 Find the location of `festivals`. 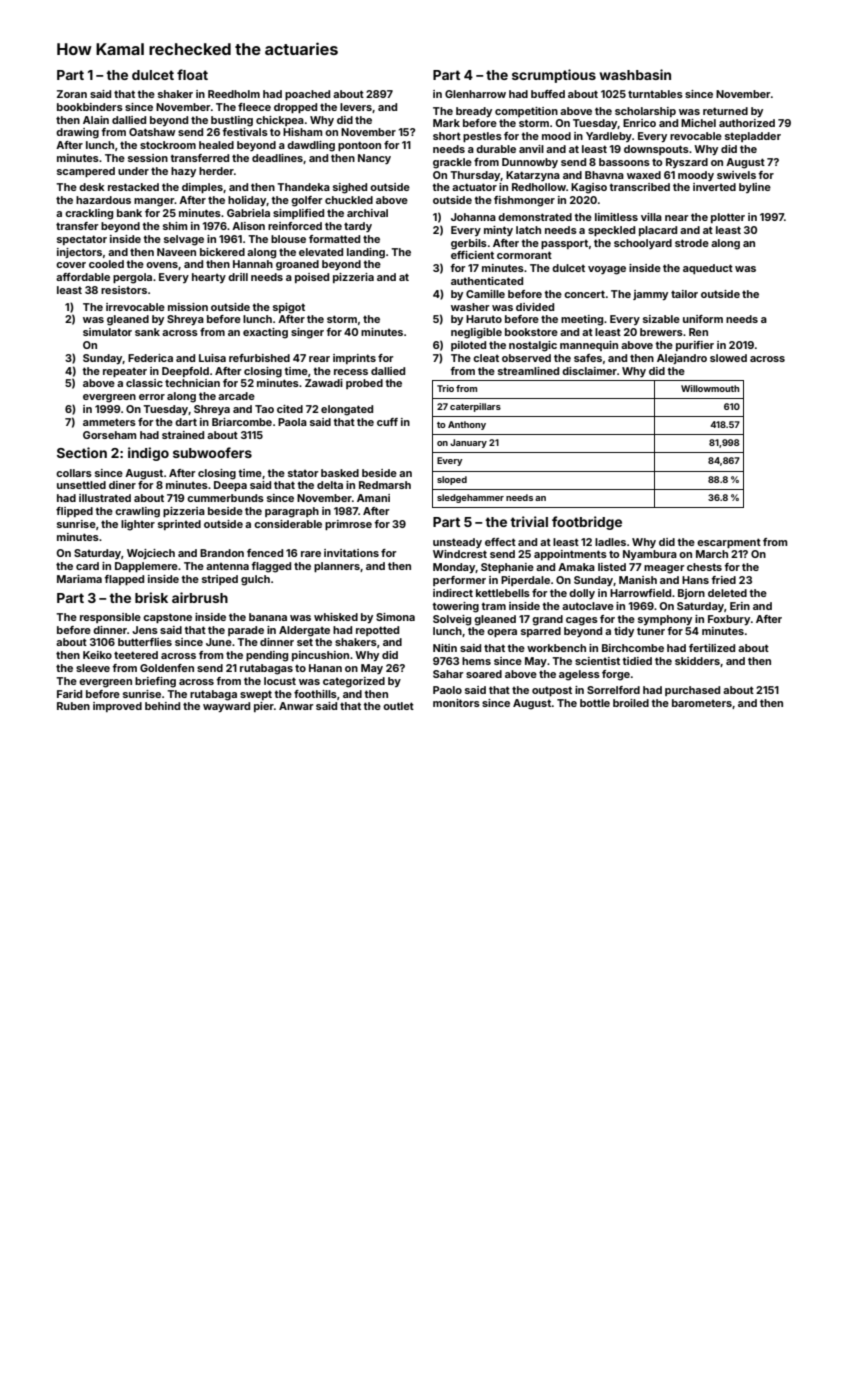

festivals is located at coordinates (245, 132).
